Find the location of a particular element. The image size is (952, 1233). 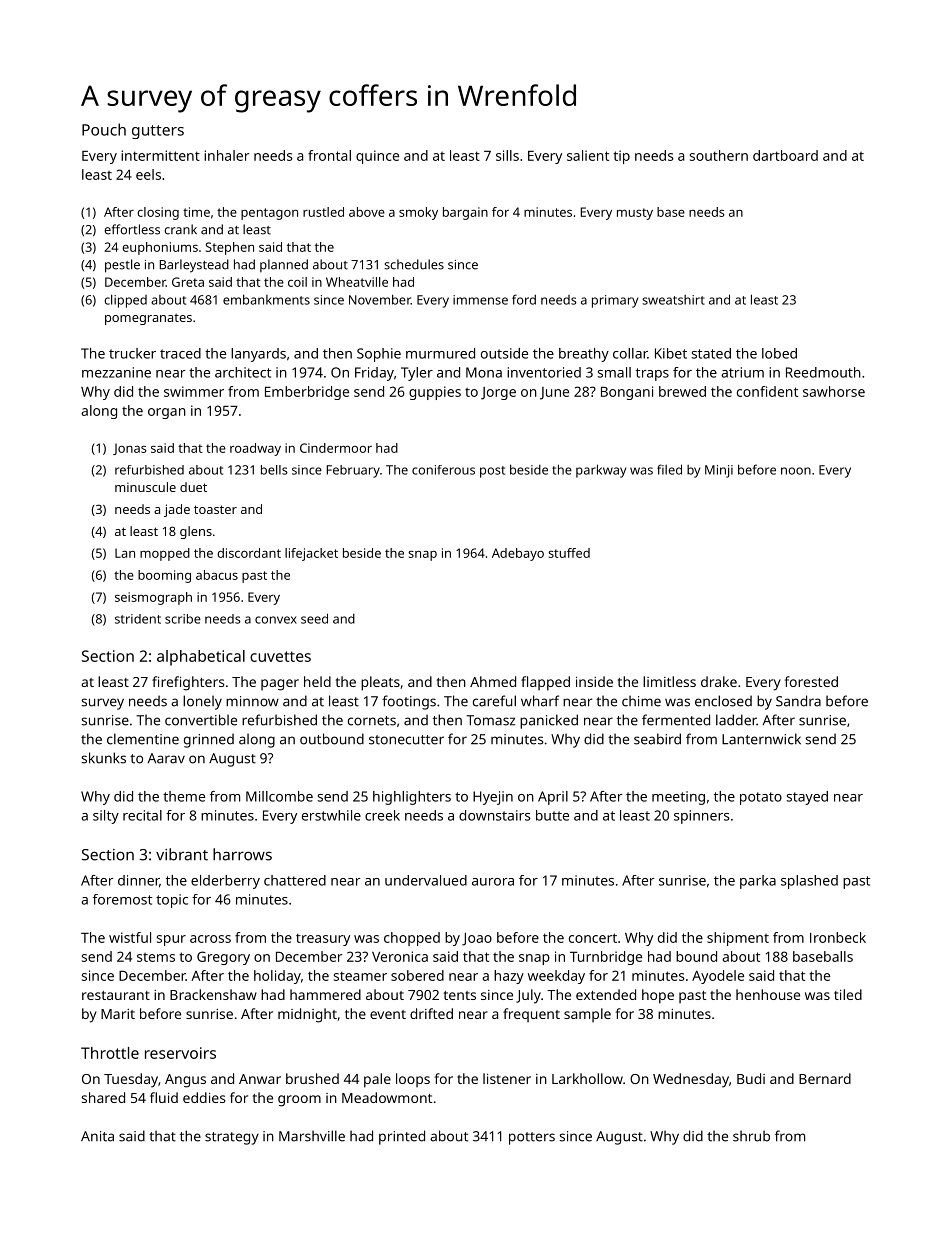

gutters is located at coordinates (158, 132).
